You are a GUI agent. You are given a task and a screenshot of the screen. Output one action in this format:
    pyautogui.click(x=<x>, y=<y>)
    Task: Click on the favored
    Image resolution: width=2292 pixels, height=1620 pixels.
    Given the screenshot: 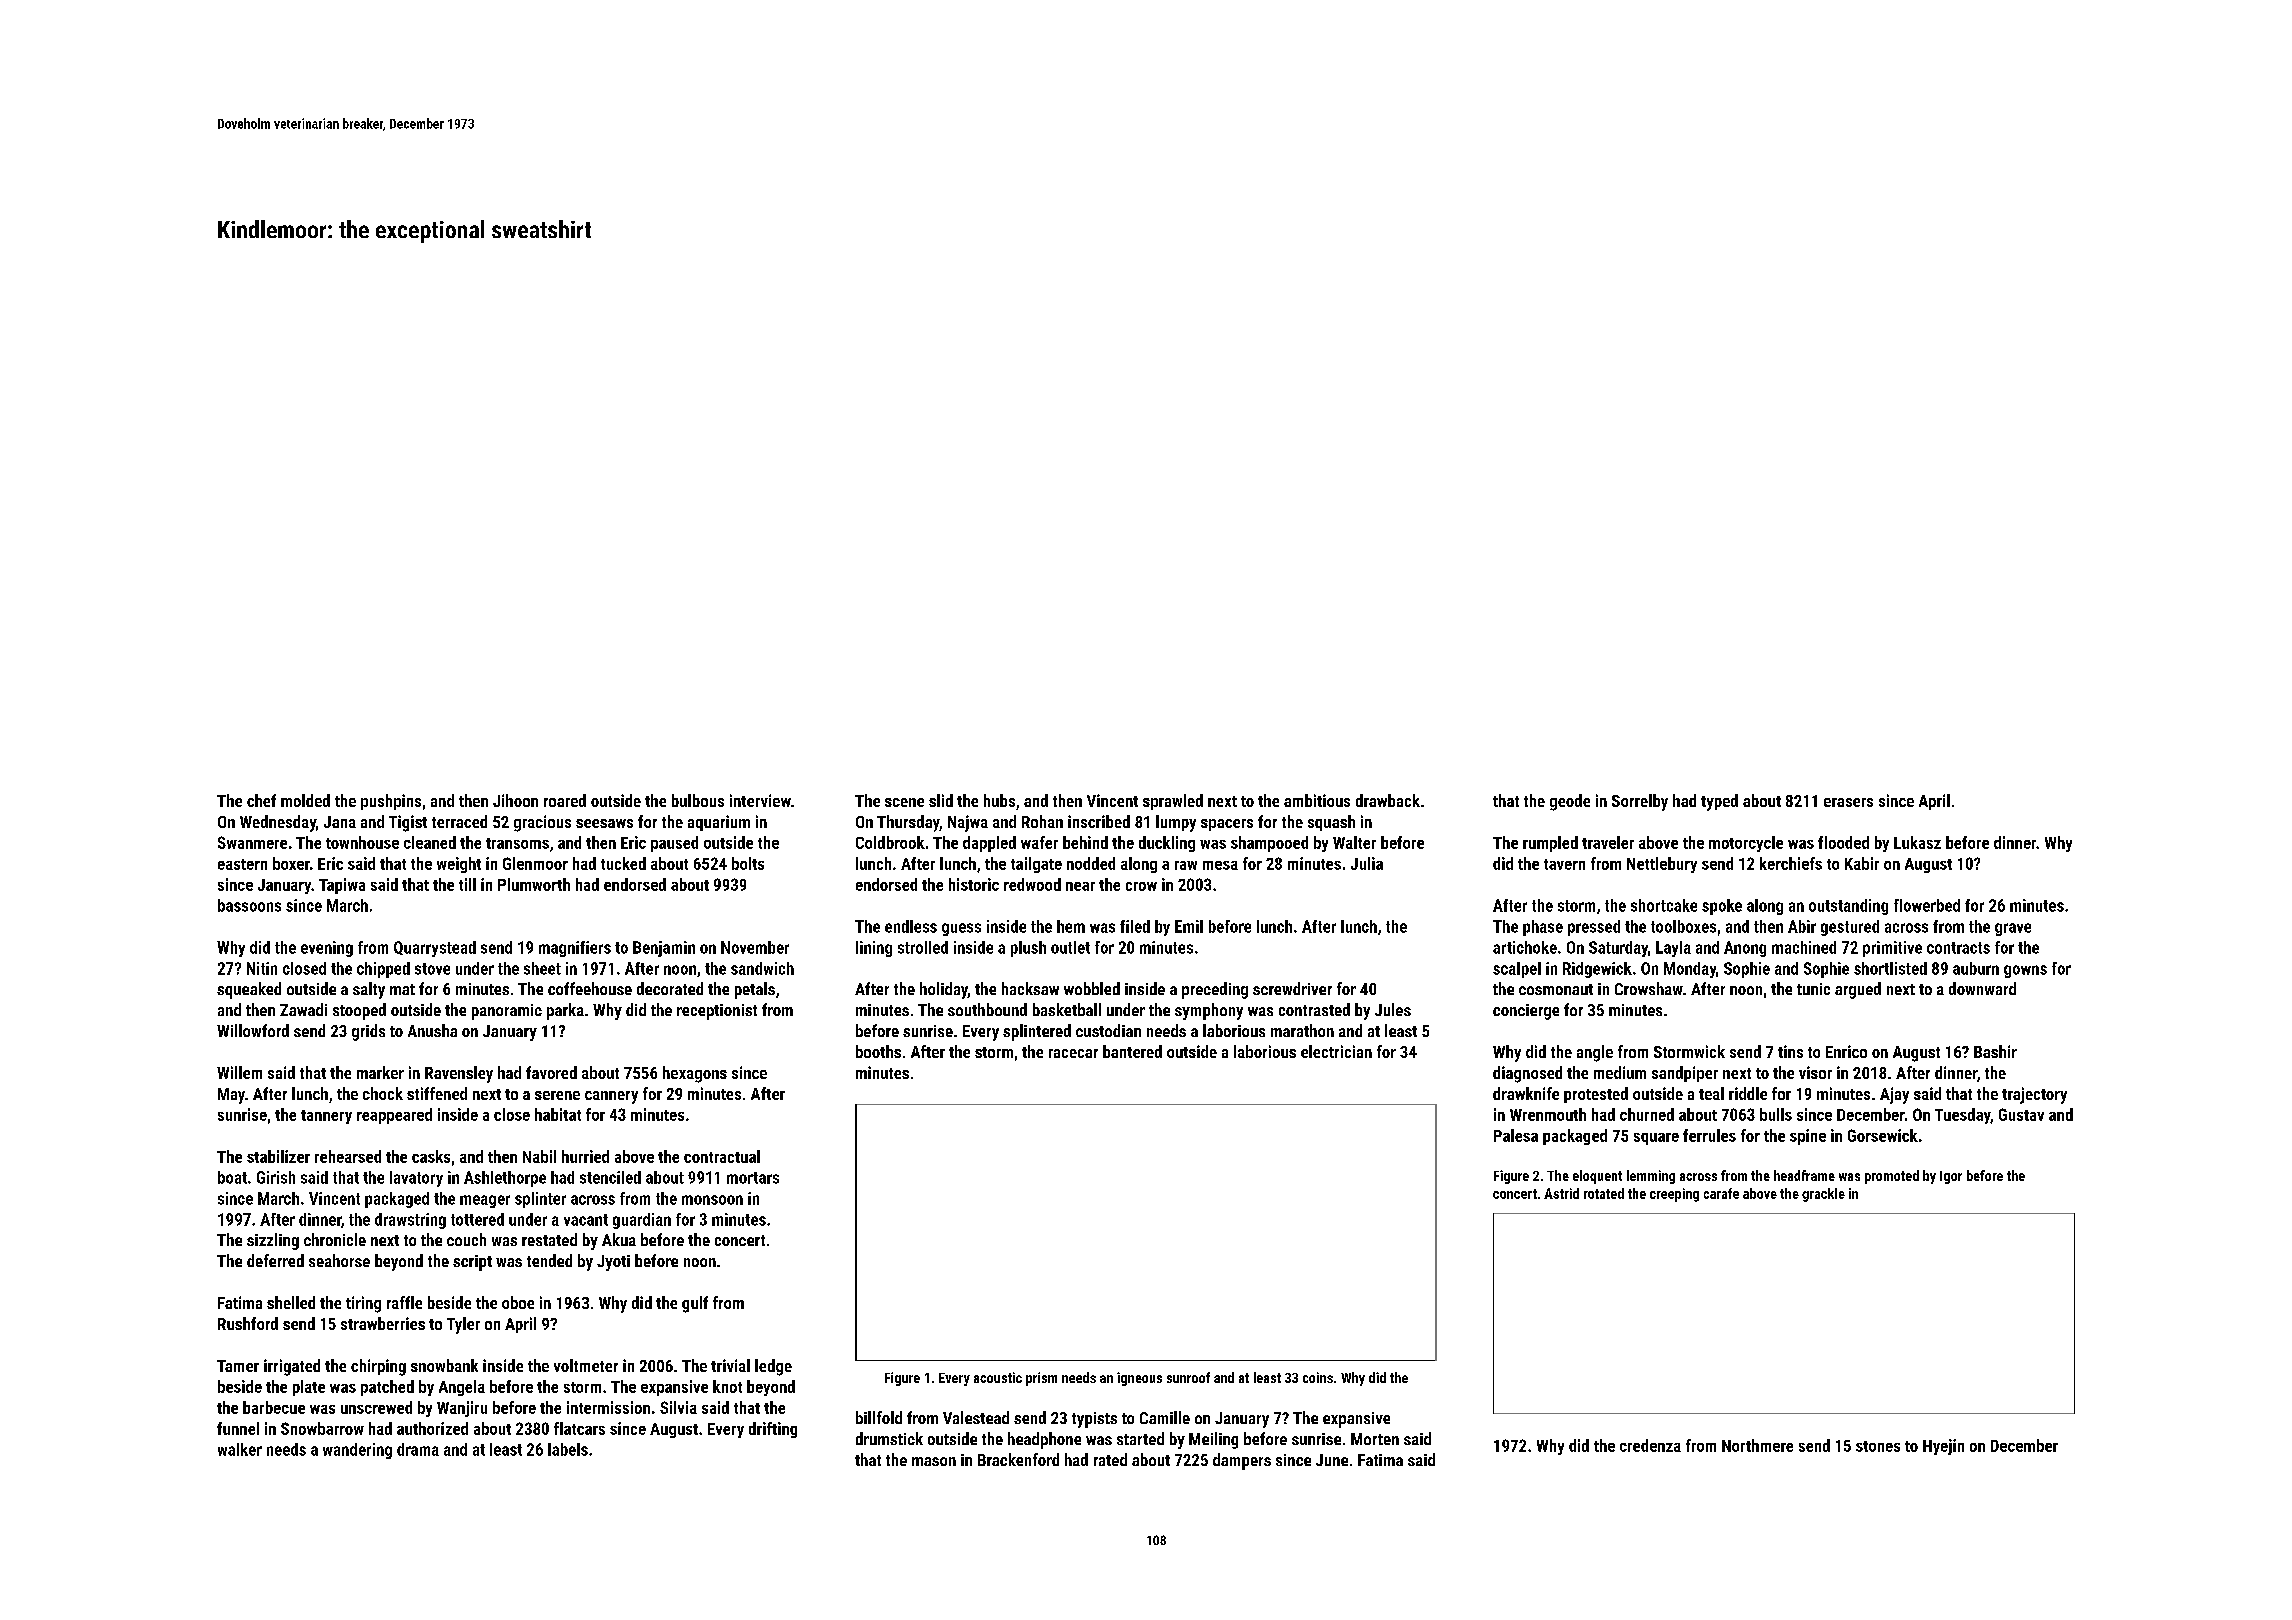 What is the action you would take?
    pyautogui.click(x=551, y=1072)
